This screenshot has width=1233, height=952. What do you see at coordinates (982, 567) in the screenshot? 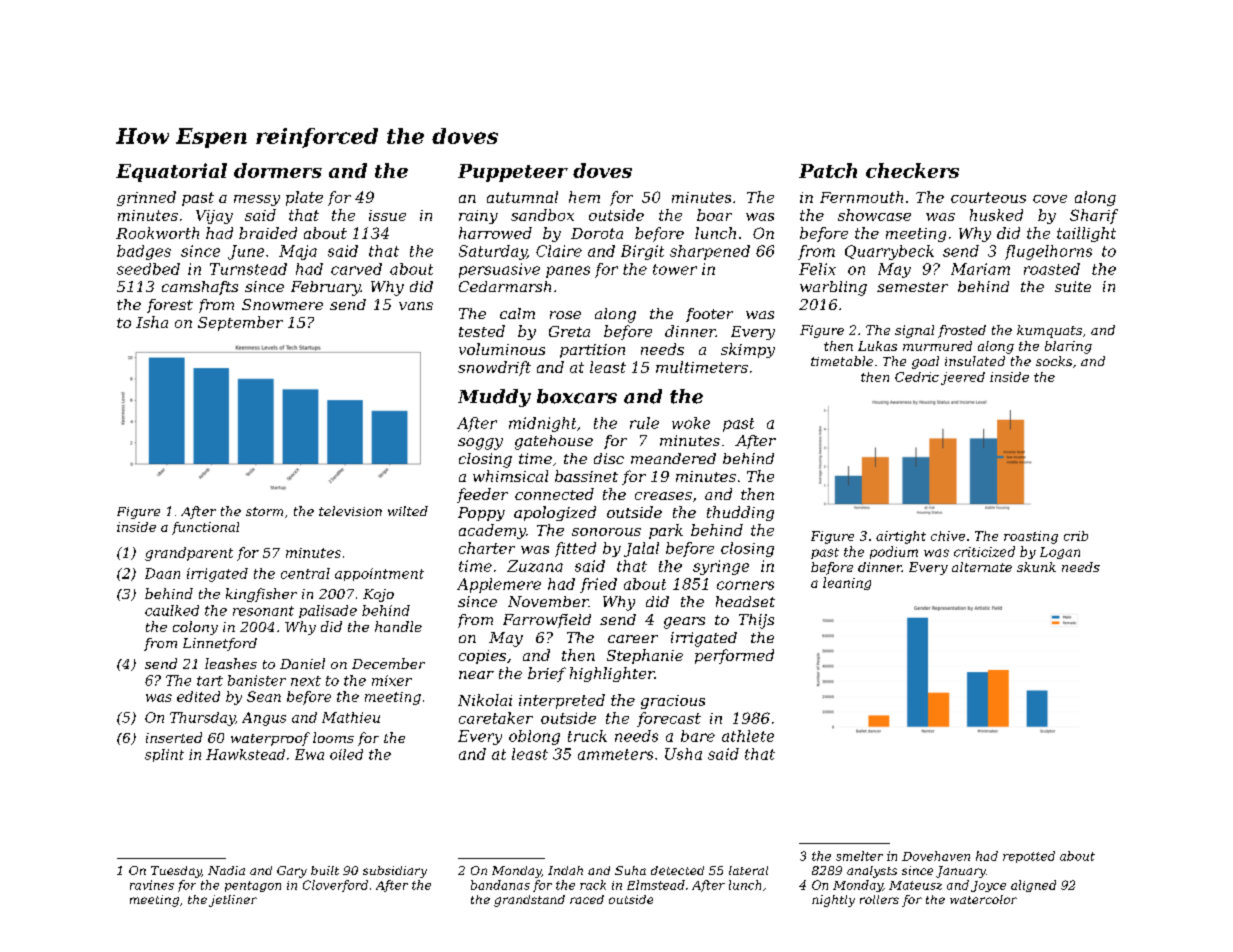
I see `alternate` at bounding box center [982, 567].
